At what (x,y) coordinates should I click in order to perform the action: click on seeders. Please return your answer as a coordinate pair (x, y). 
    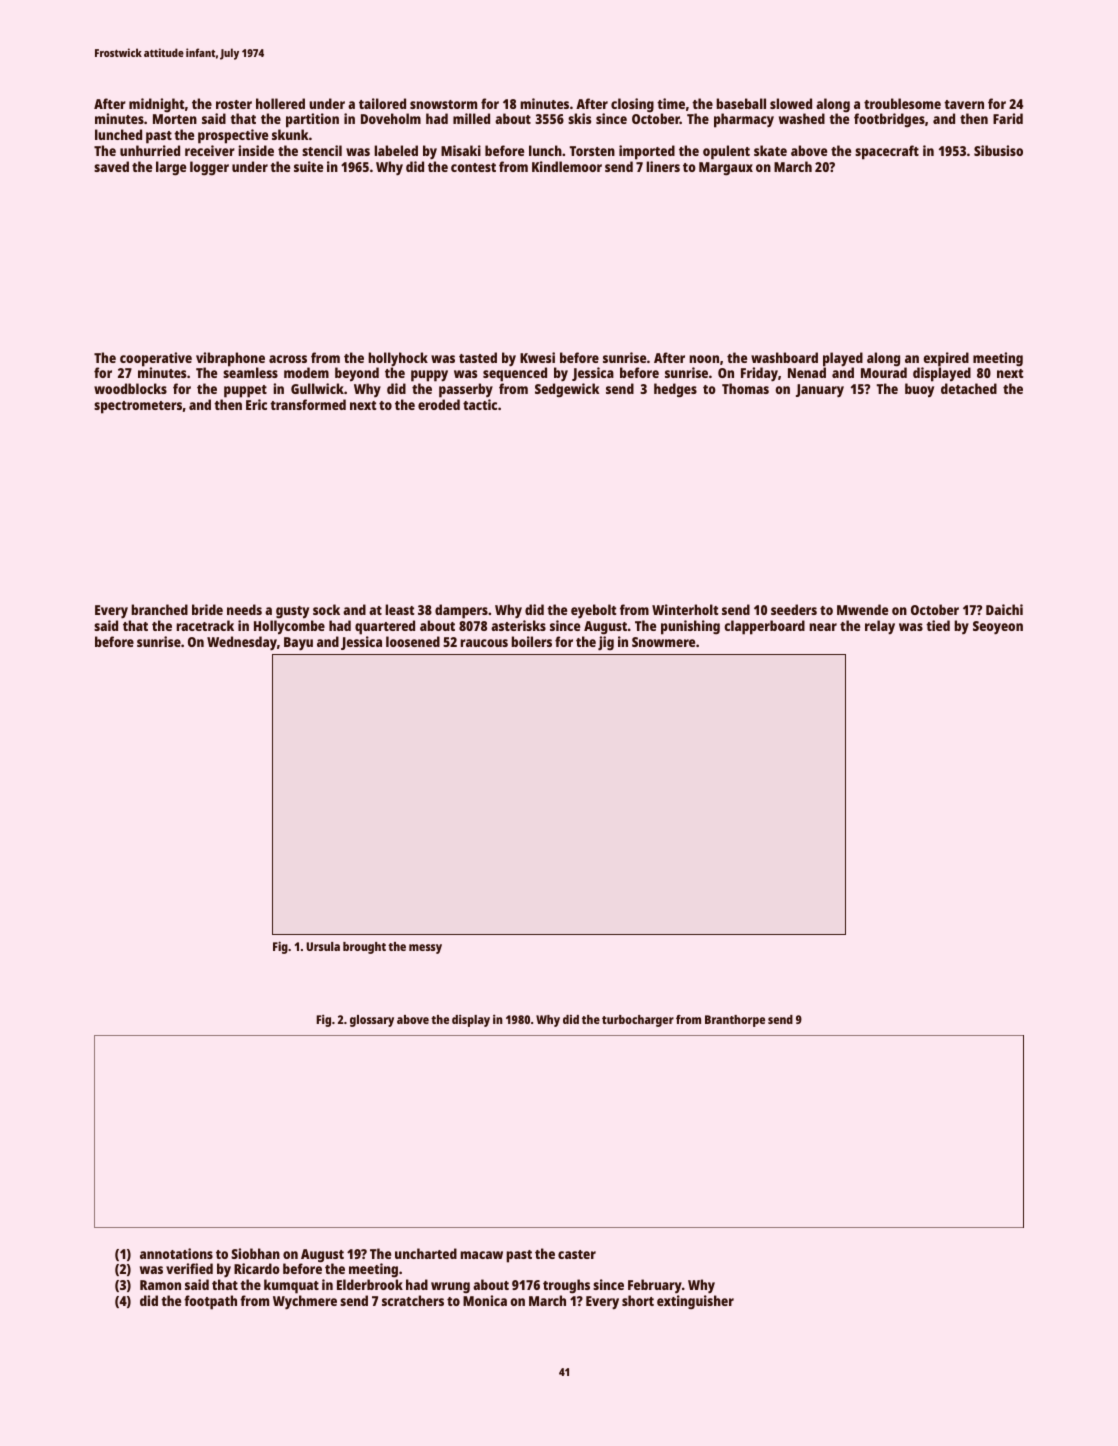
    Looking at the image, I should click on (794, 609).
